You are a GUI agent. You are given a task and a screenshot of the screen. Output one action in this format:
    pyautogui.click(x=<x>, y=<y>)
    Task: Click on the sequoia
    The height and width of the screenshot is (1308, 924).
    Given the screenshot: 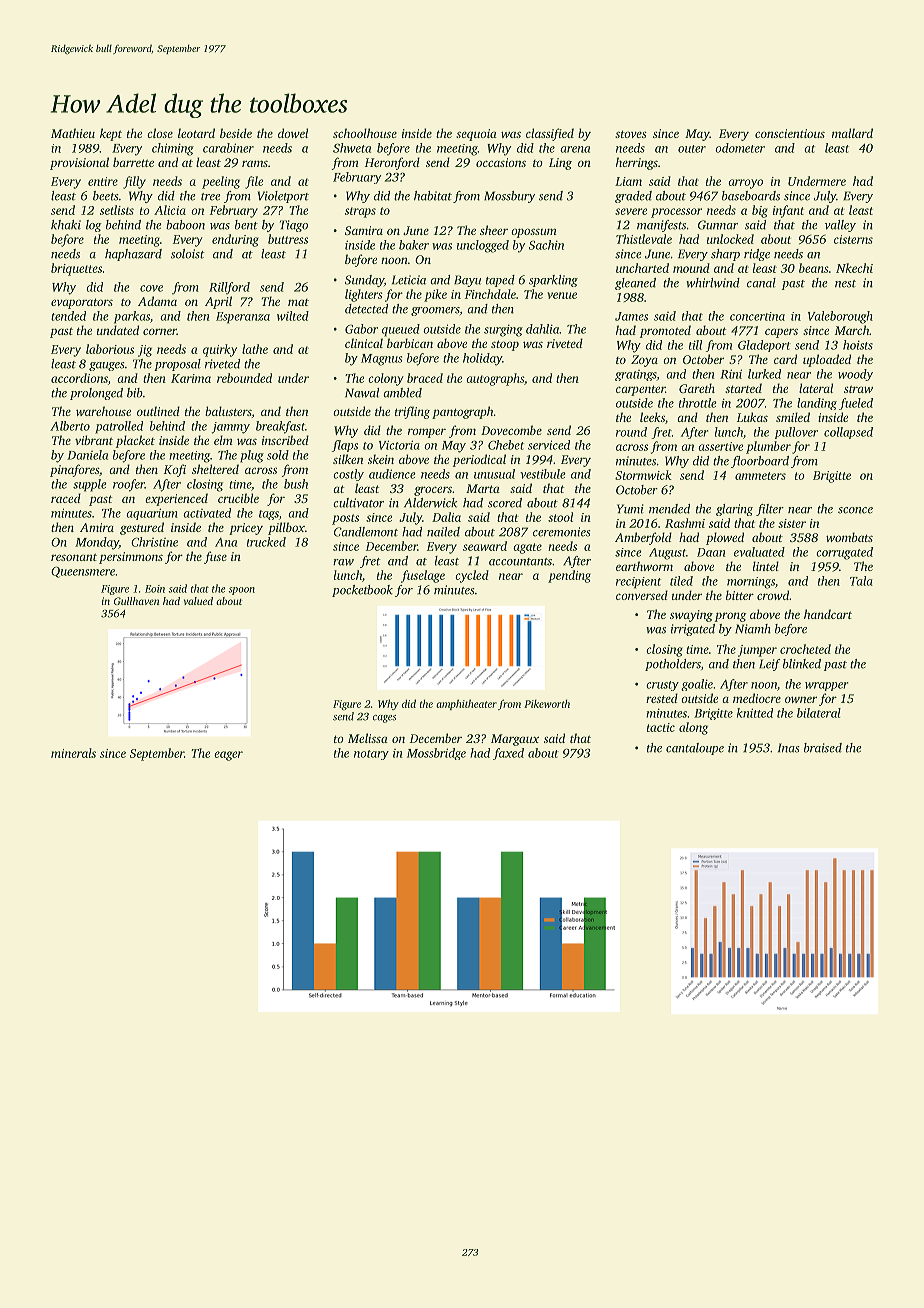 What is the action you would take?
    pyautogui.click(x=476, y=135)
